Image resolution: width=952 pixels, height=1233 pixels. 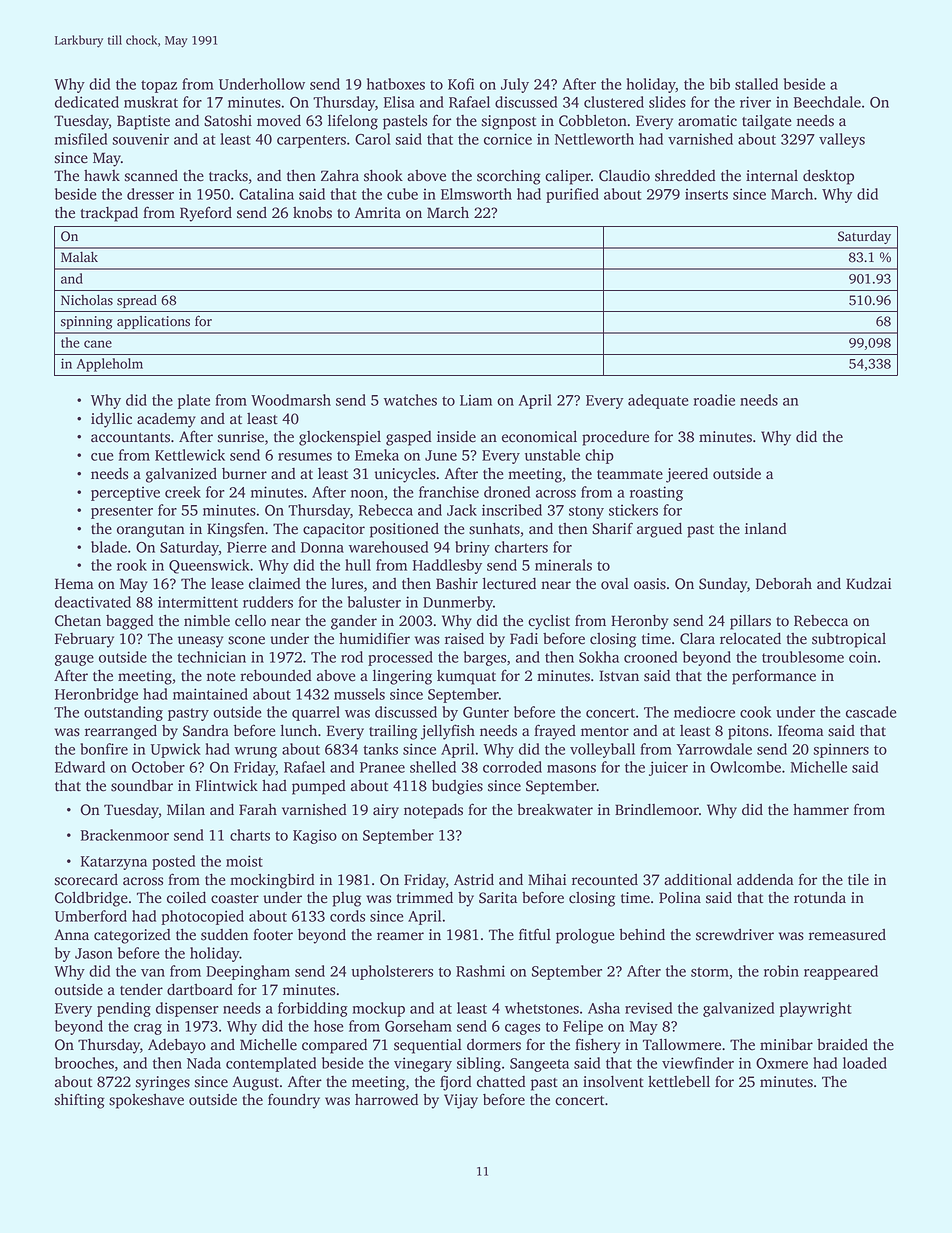 What do you see at coordinates (461, 84) in the screenshot?
I see `Kofi` at bounding box center [461, 84].
